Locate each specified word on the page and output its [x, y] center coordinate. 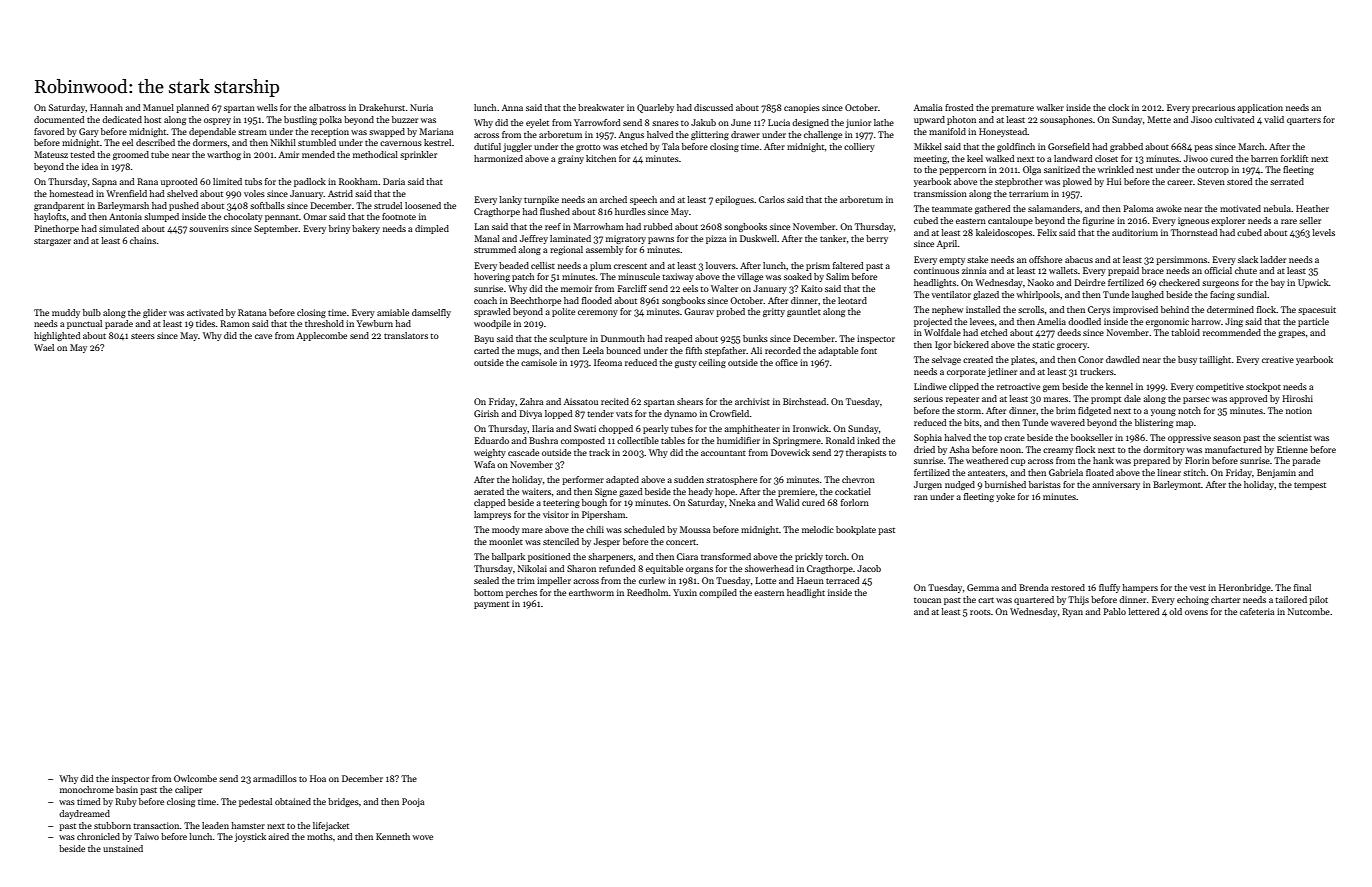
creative [1278, 359]
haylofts [50, 217]
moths [320, 836]
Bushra [543, 440]
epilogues [734, 200]
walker [1050, 107]
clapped [489, 503]
